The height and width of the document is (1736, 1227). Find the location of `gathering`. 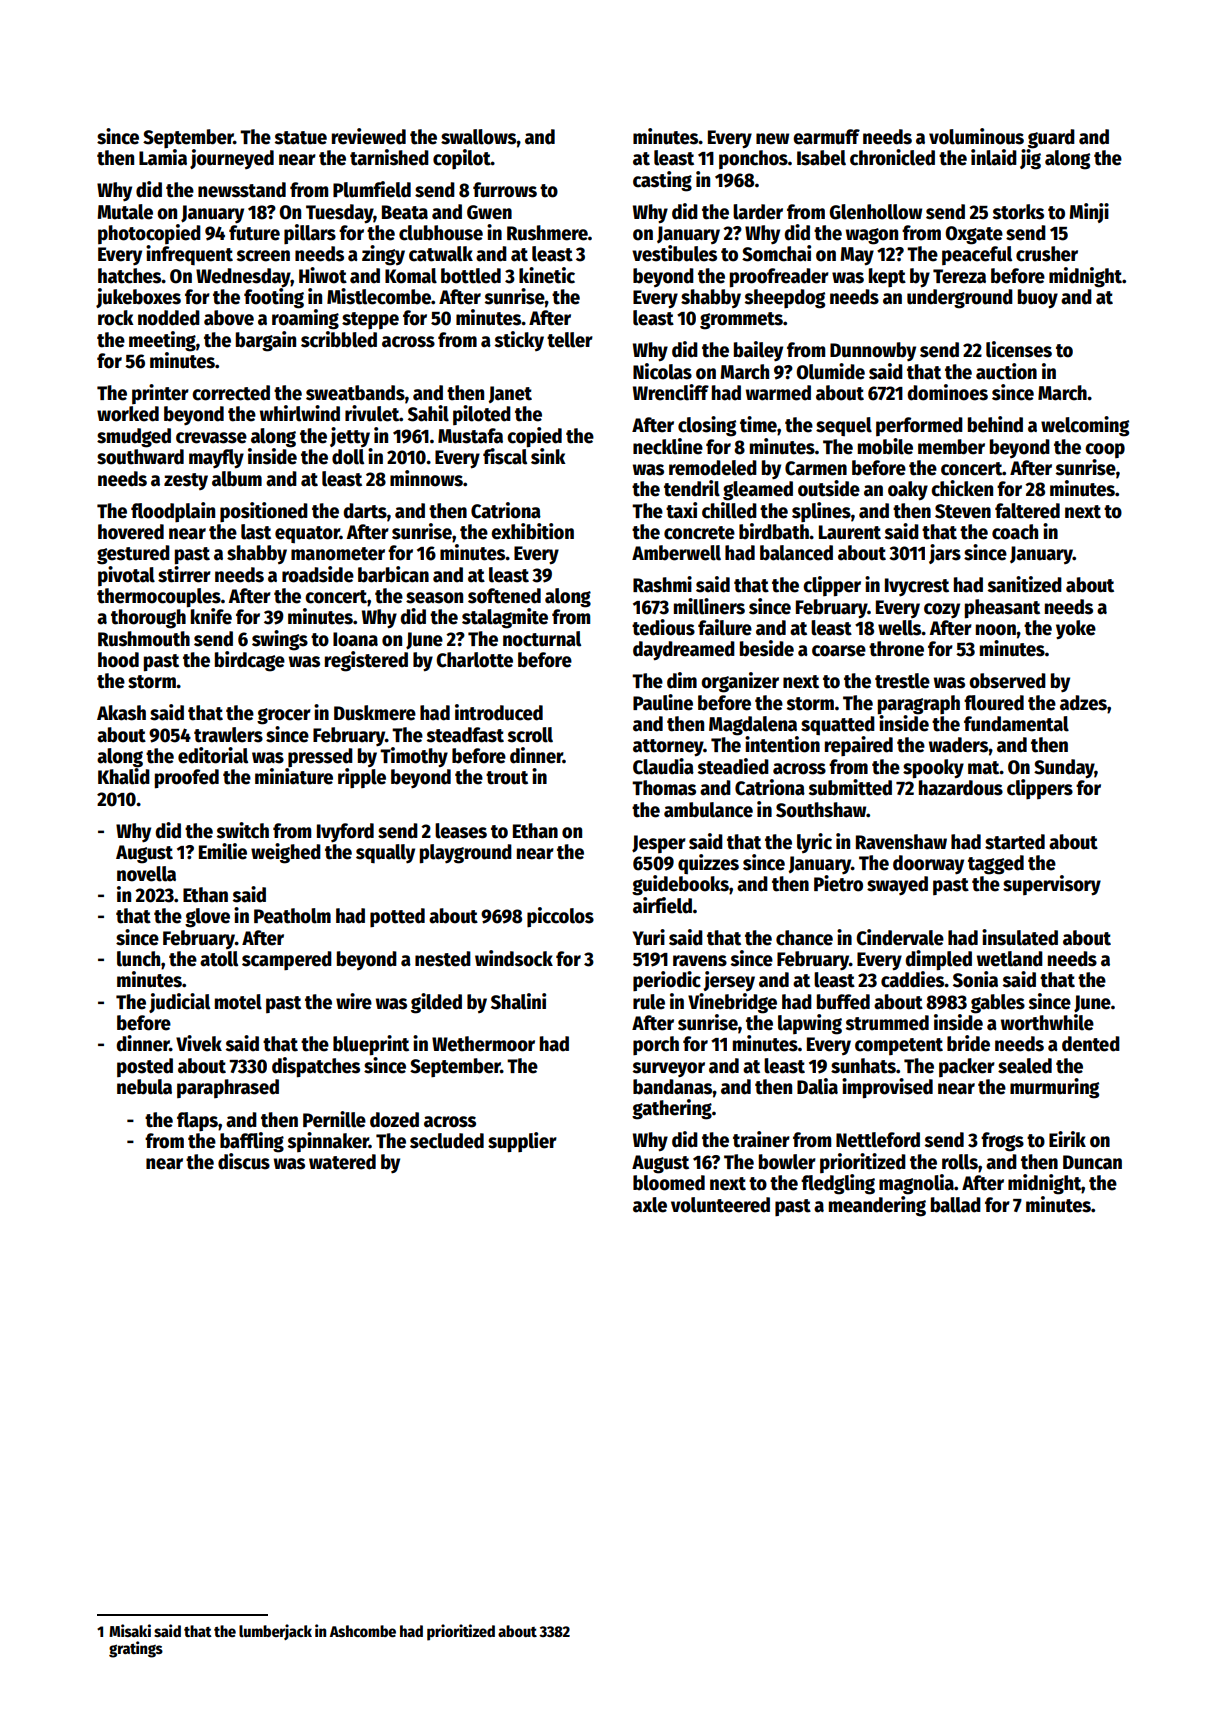

gathering is located at coordinates (672, 1109).
